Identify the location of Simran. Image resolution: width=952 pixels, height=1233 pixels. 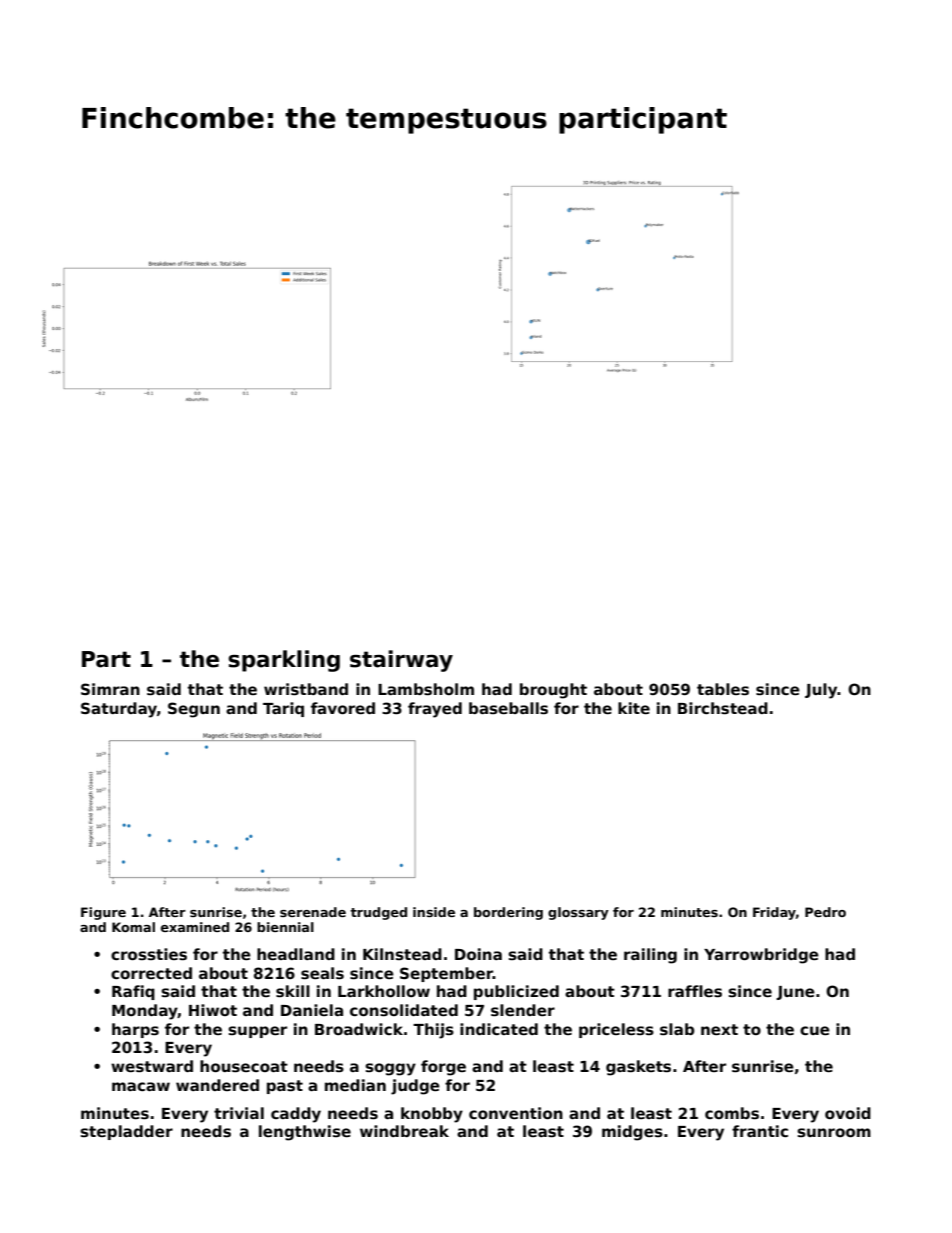
(110, 689).
